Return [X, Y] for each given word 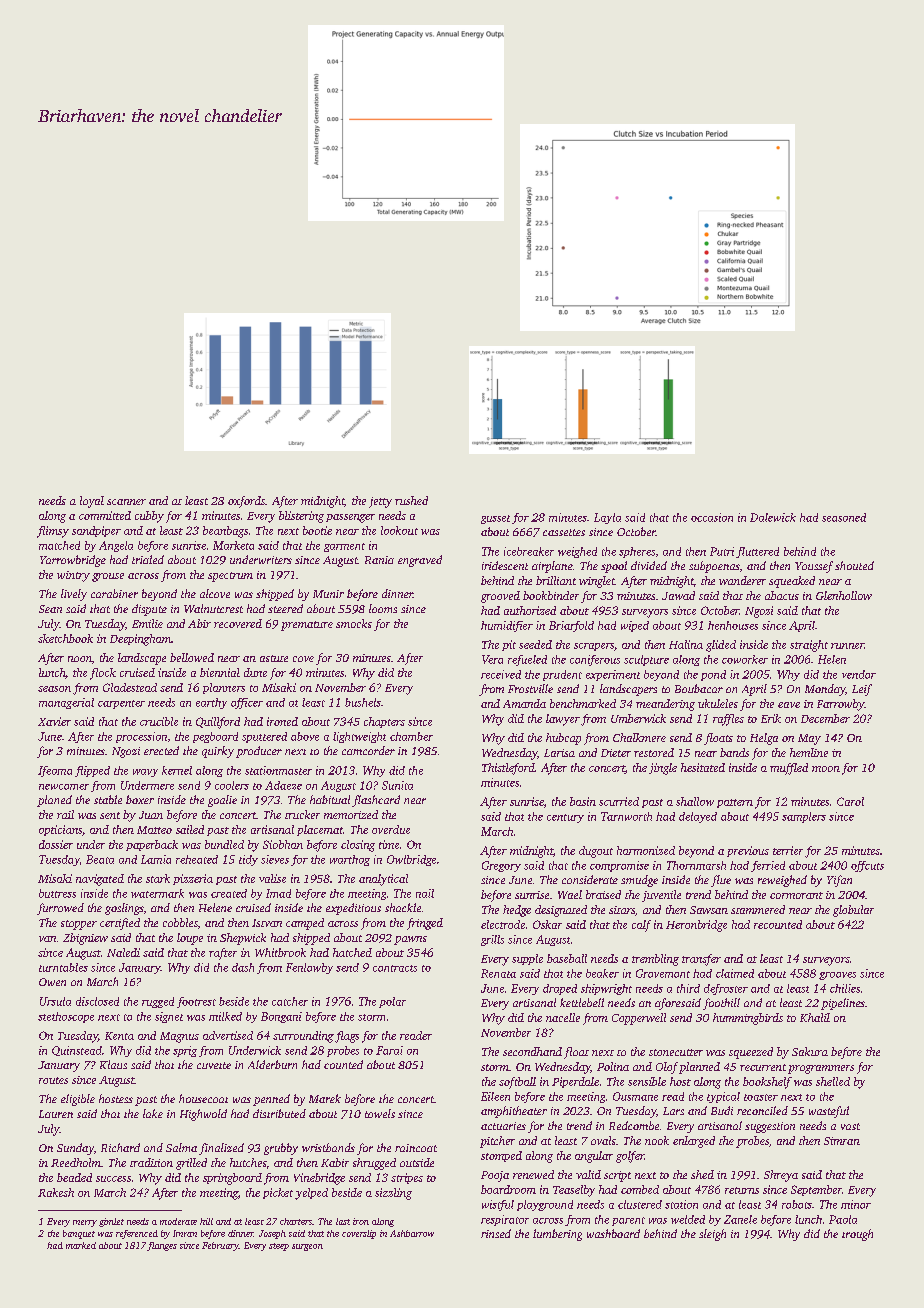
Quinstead [77, 1051]
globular [853, 911]
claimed [735, 973]
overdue [391, 829]
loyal [92, 502]
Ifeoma [55, 771]
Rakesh [56, 1192]
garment [344, 547]
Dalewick [773, 517]
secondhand [532, 1051]
